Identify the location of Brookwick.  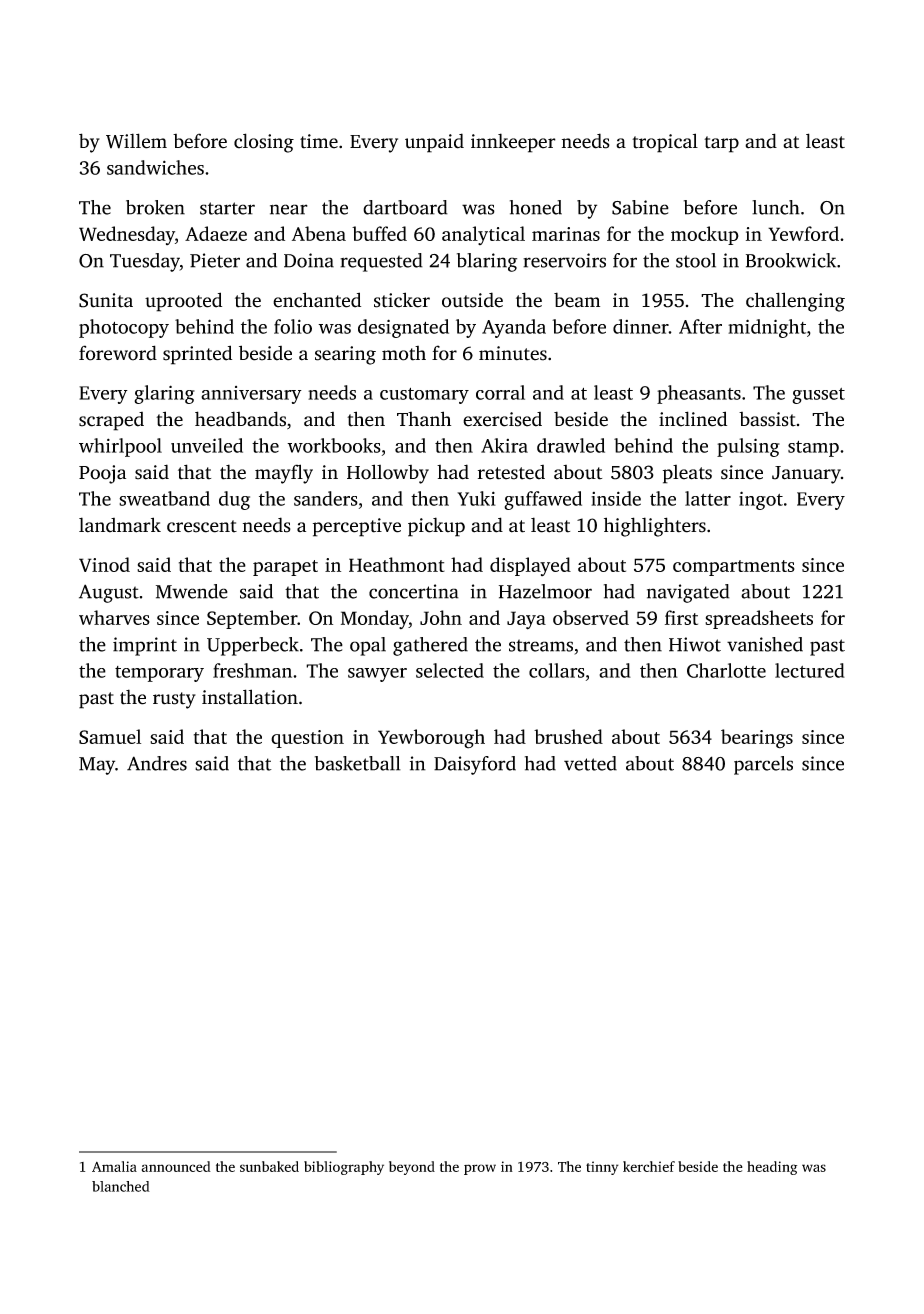
(791, 260).
